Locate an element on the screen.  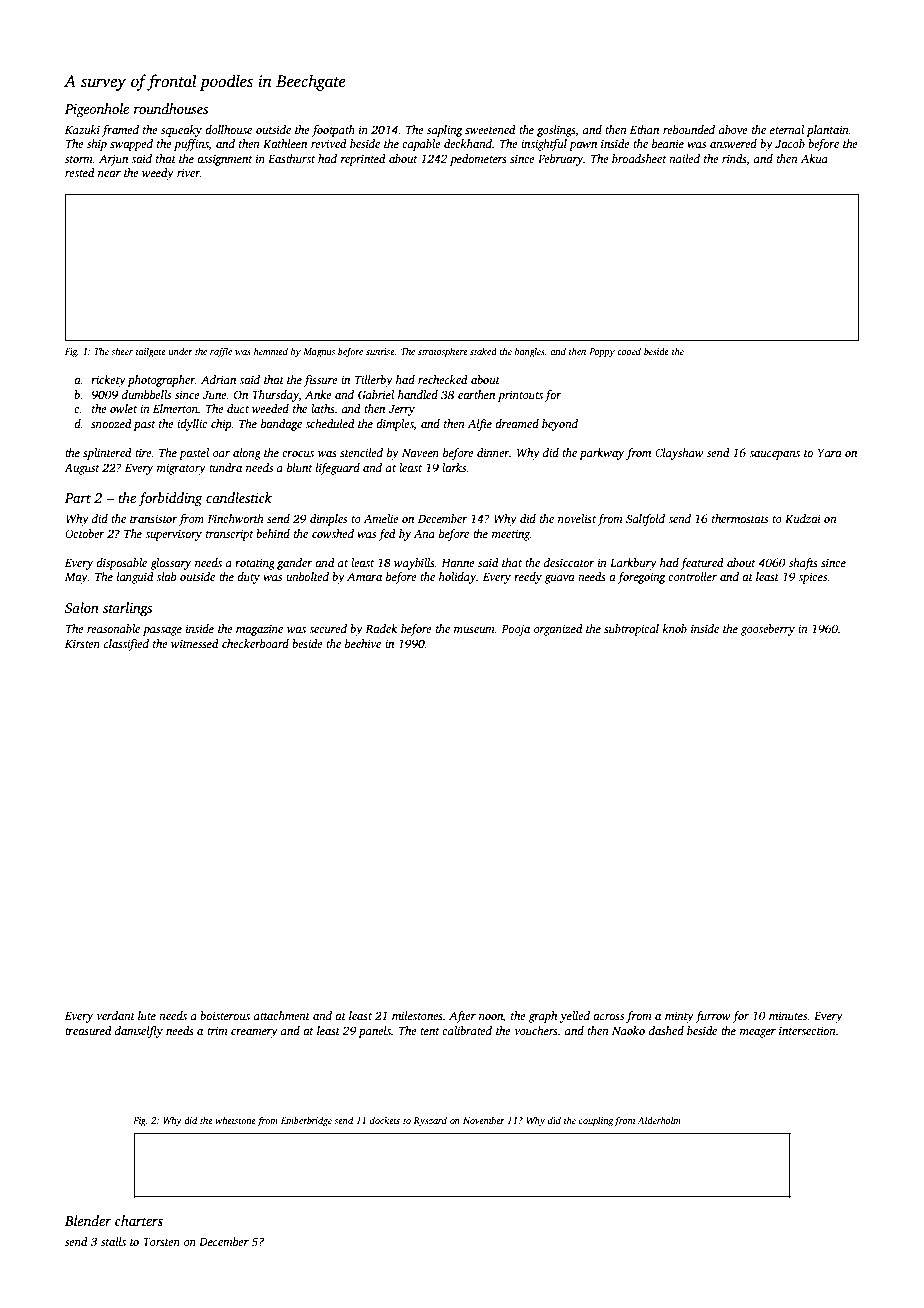
reasonable is located at coordinates (113, 628).
